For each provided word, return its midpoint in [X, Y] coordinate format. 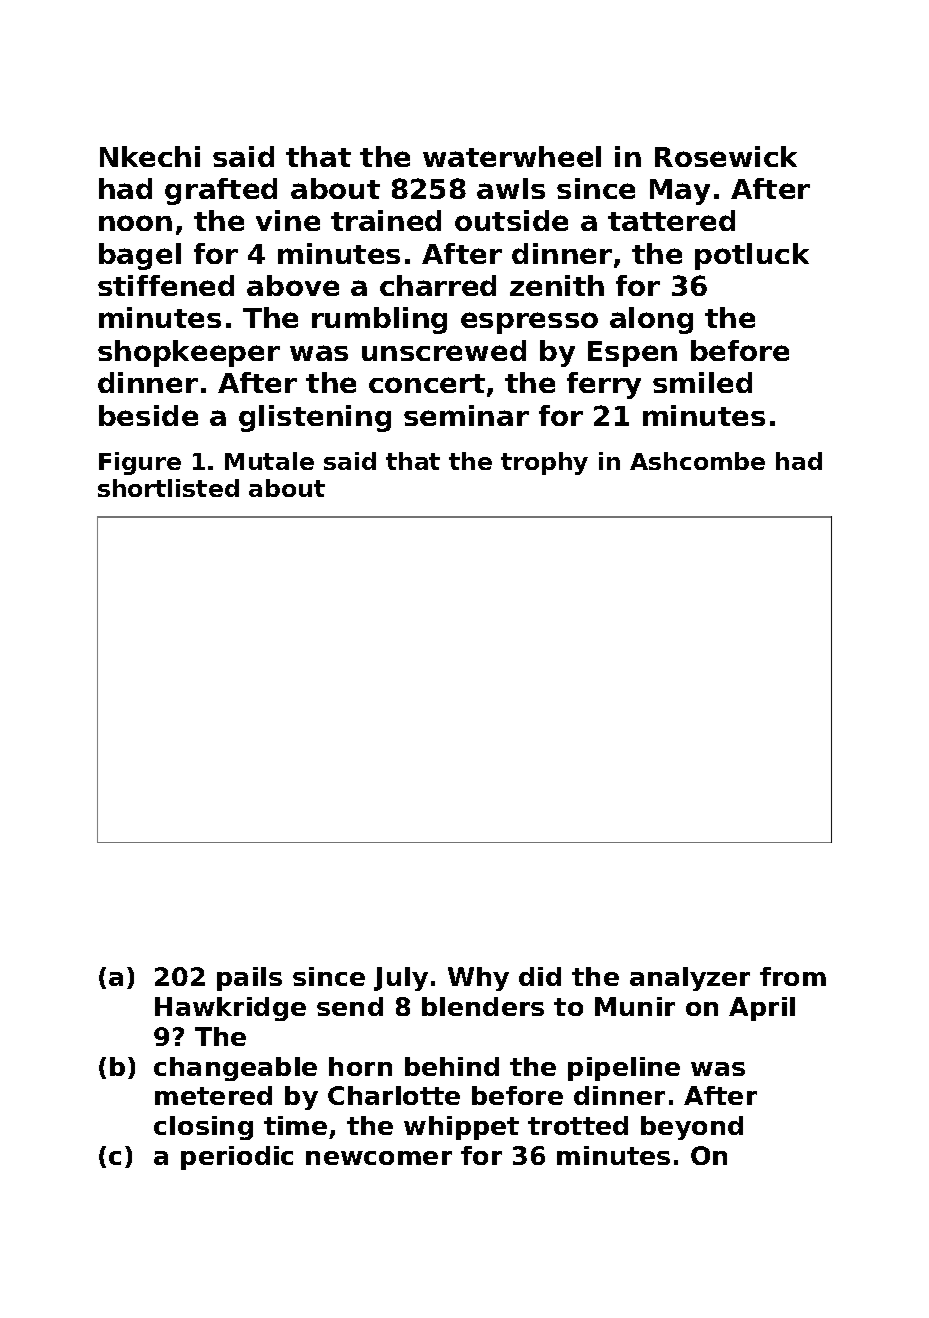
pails [249, 979]
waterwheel [512, 156]
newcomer [379, 1158]
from [793, 976]
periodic [237, 1158]
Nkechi [150, 156]
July [401, 979]
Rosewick [726, 156]
